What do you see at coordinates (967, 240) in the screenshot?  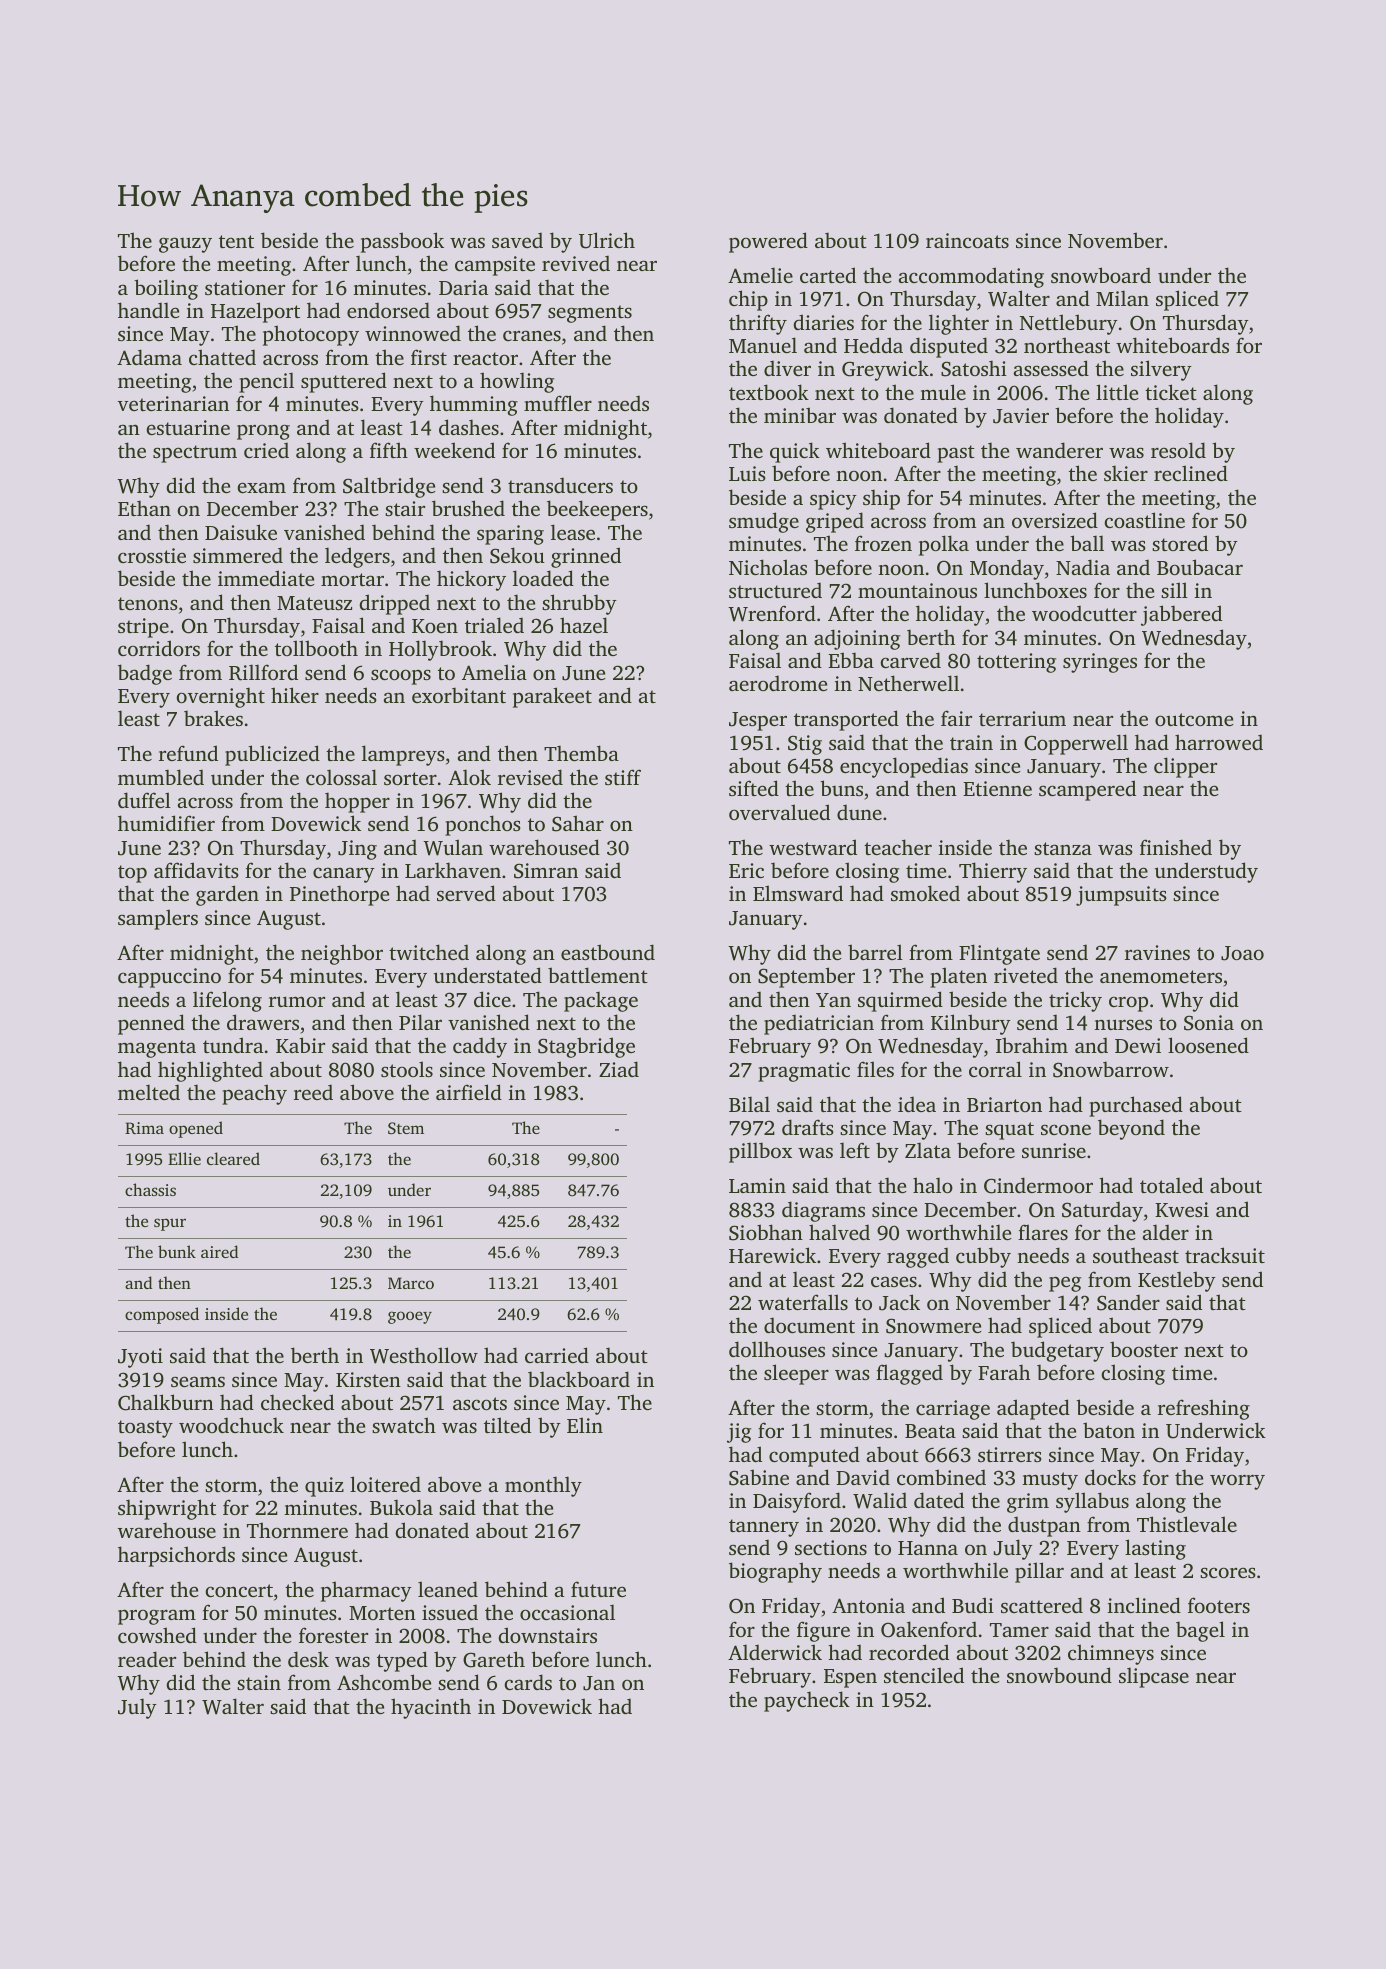 I see `raincoats` at bounding box center [967, 240].
